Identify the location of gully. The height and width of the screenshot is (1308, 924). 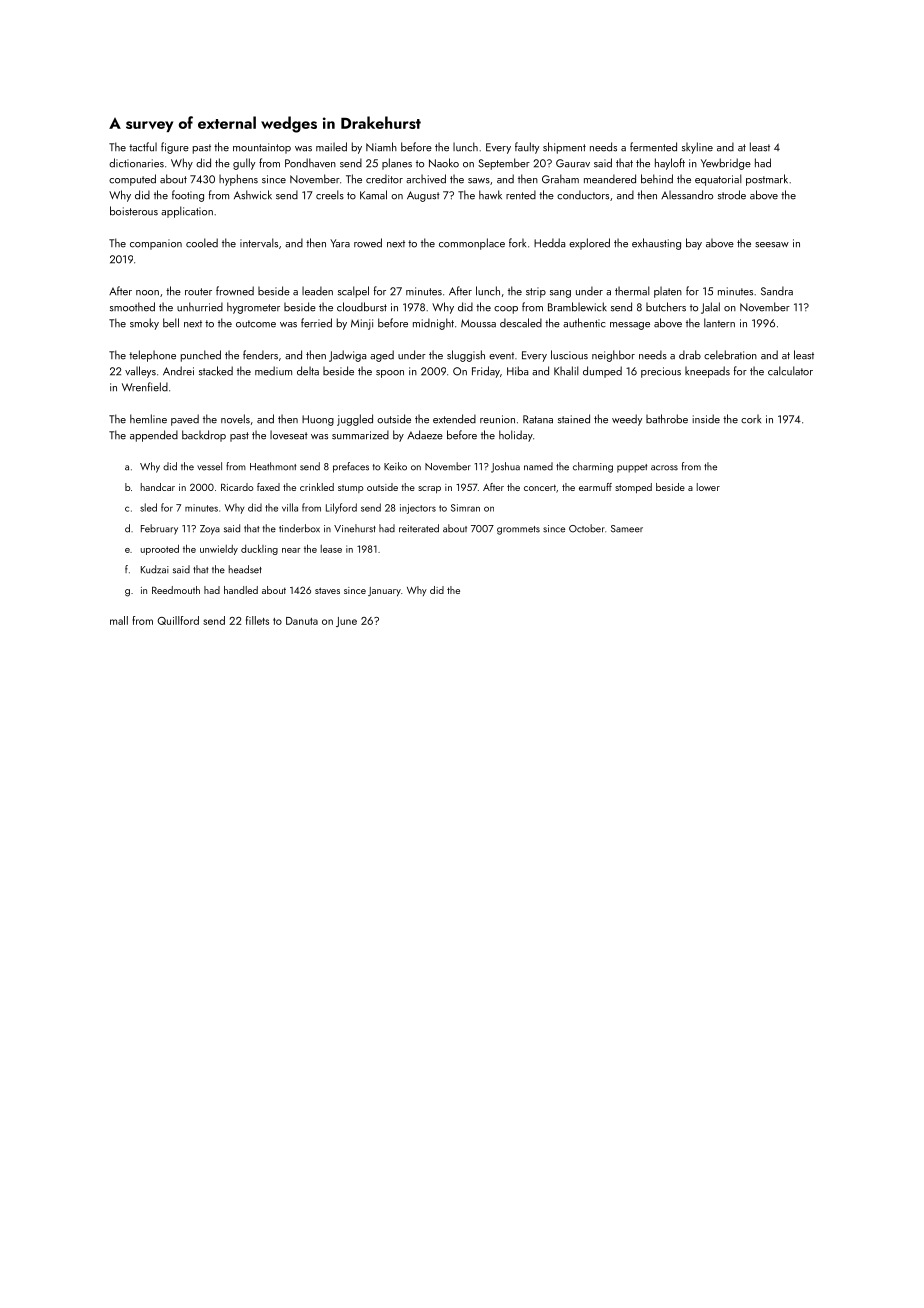
(244, 164).
